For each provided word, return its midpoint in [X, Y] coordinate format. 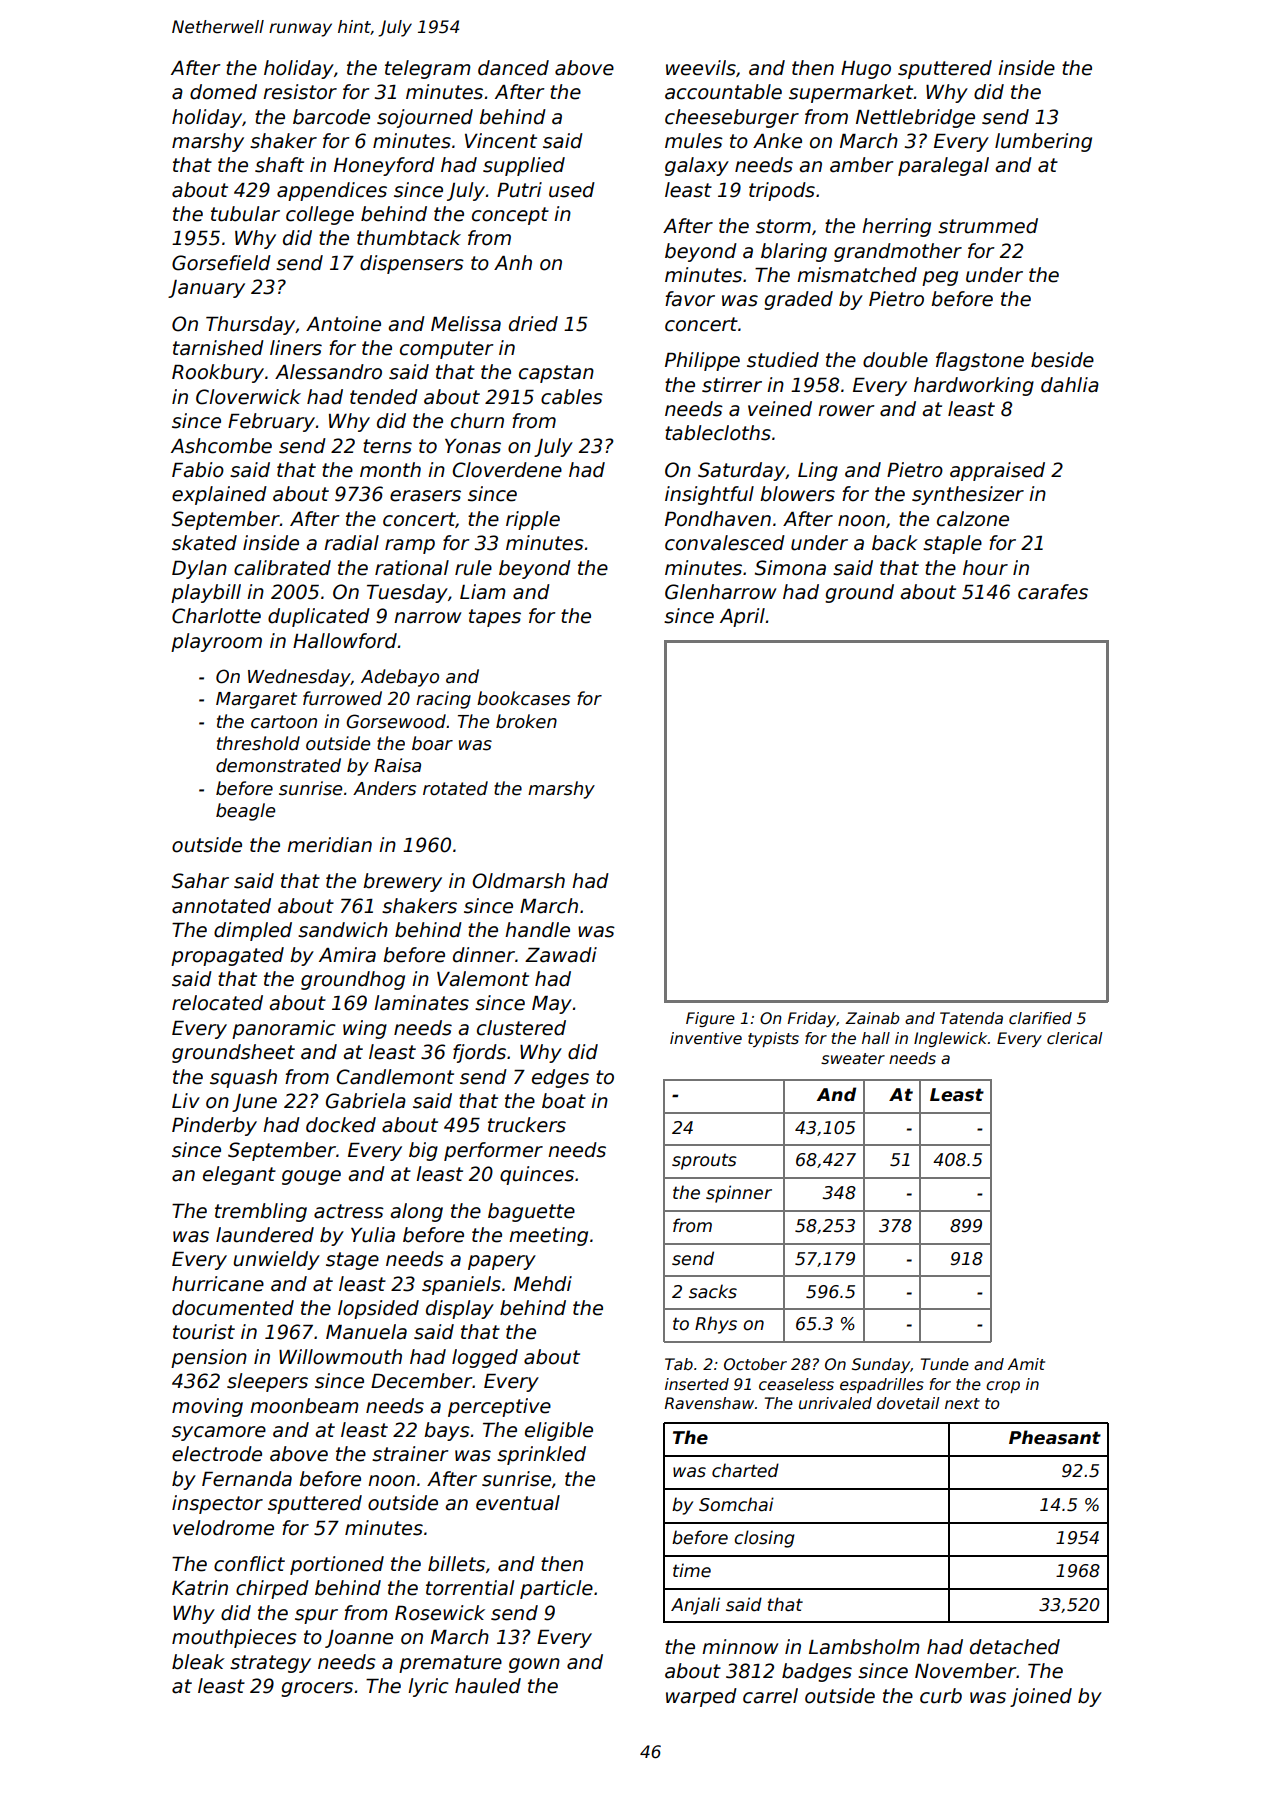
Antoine [343, 324]
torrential [470, 1588]
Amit [1026, 1364]
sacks [713, 1291]
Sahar [200, 881]
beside [1062, 360]
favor [690, 299]
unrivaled [835, 1403]
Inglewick [950, 1039]
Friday [812, 1019]
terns [387, 446]
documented [233, 1308]
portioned [337, 1565]
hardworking [974, 386]
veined [780, 409]
